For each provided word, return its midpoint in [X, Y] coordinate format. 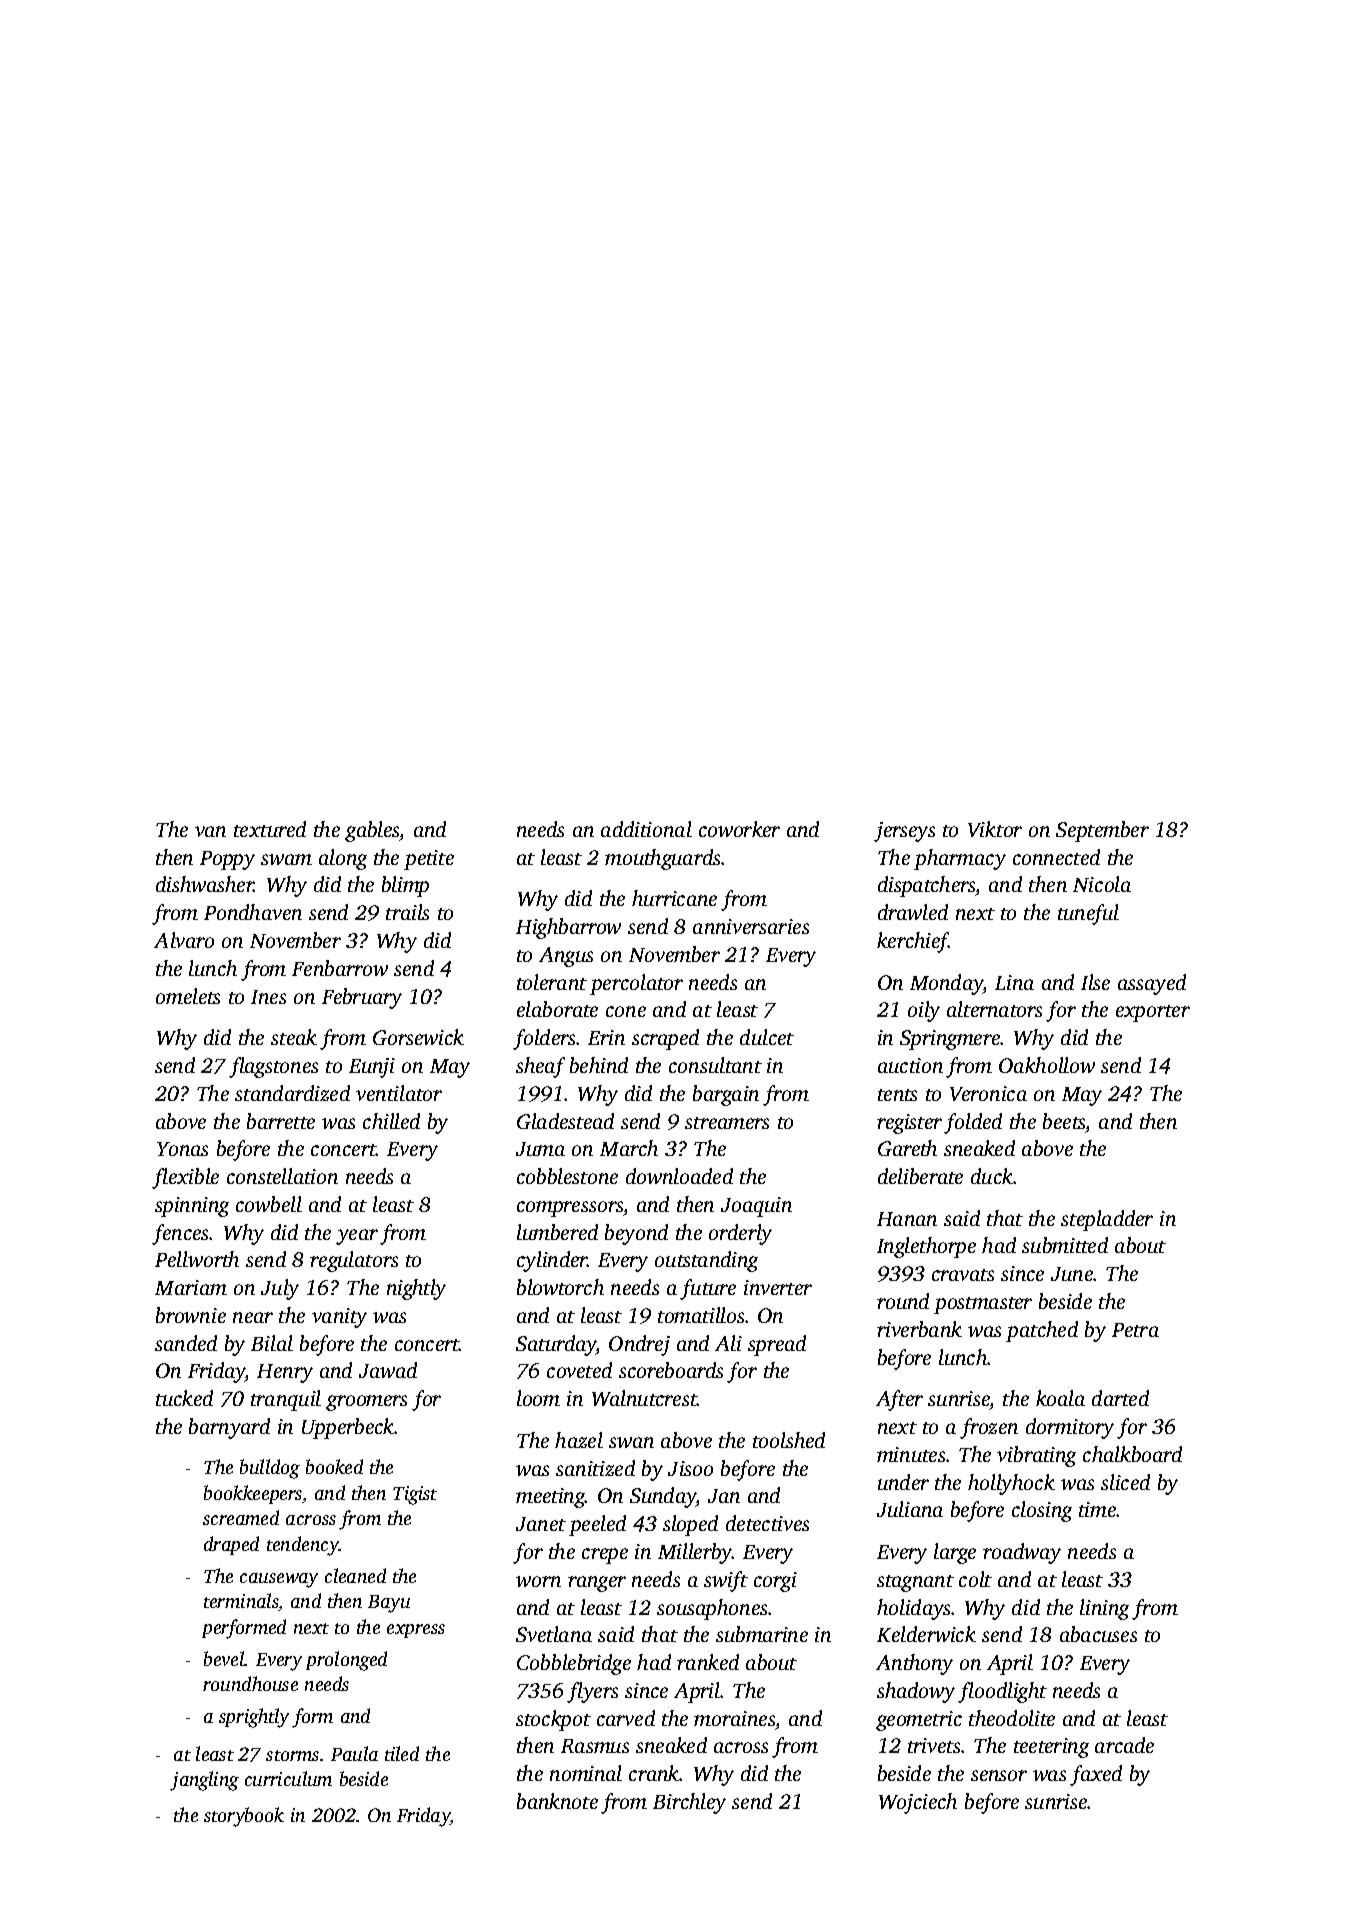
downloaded [679, 1176]
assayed [1152, 984]
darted [1120, 1398]
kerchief [913, 942]
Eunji [372, 1068]
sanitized [595, 1468]
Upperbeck [348, 1428]
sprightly [254, 1718]
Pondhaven [253, 912]
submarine [762, 1634]
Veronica [988, 1093]
